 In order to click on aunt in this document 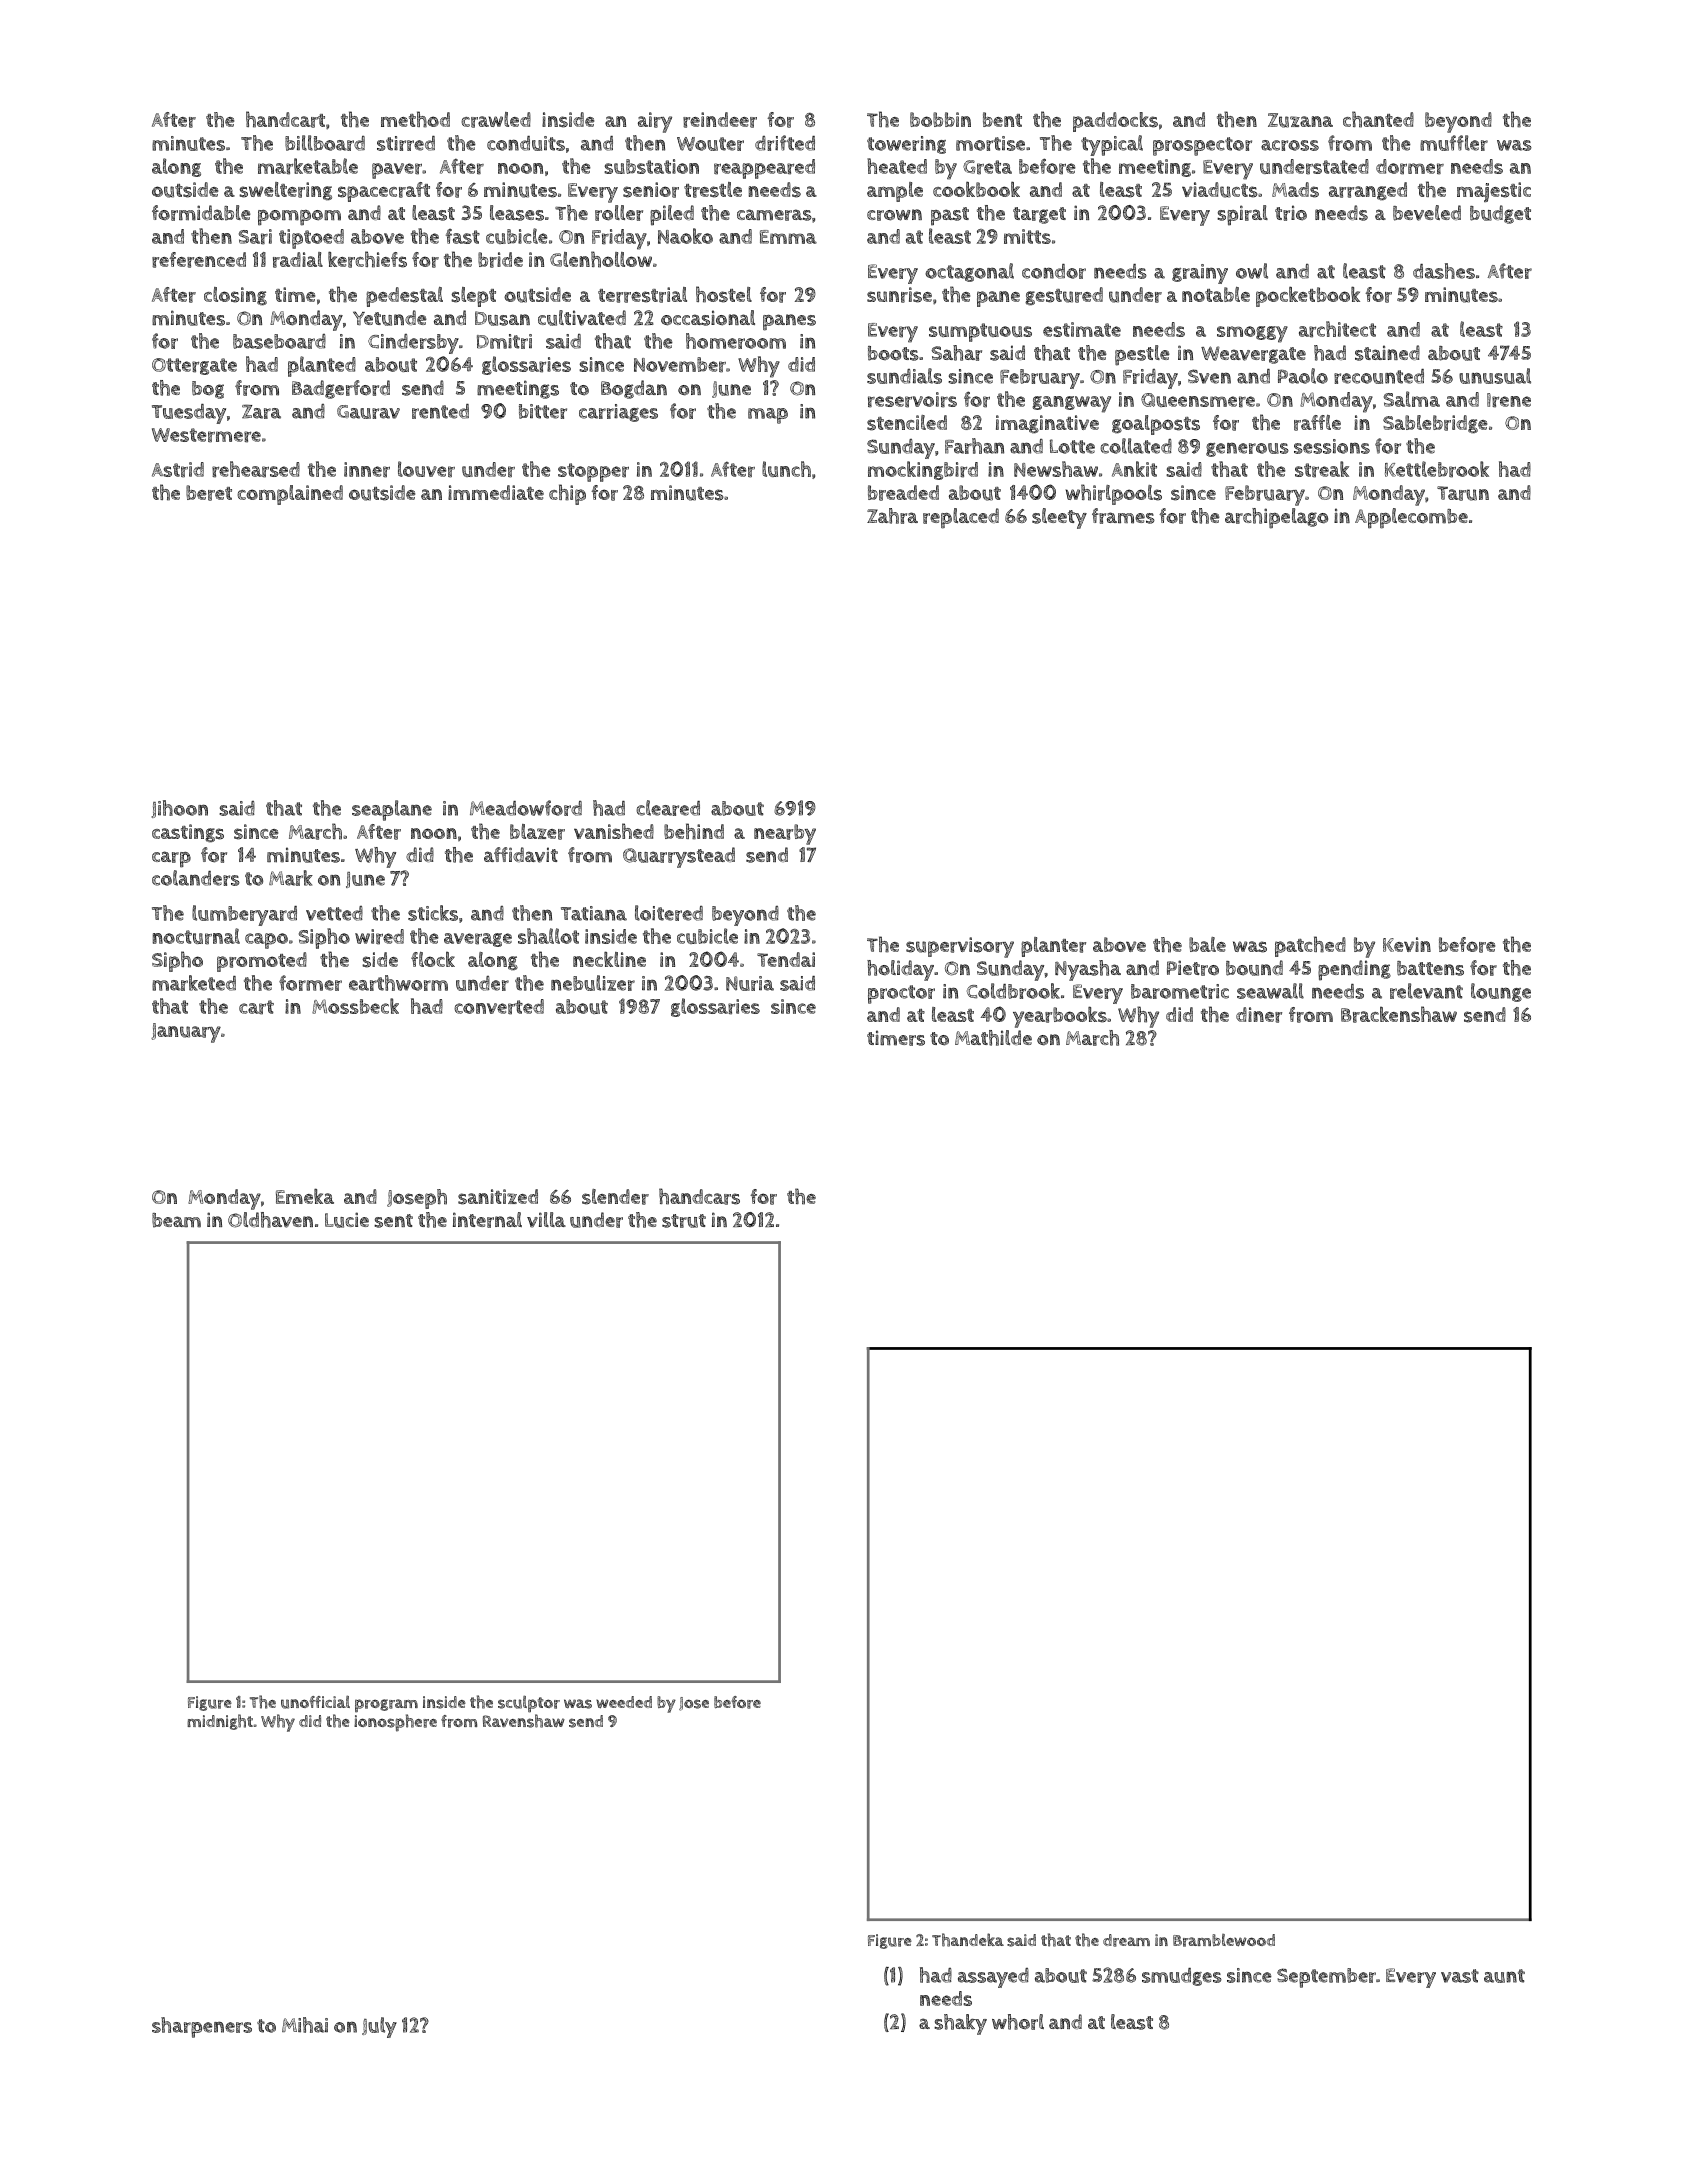, I will do `click(1504, 1976)`.
